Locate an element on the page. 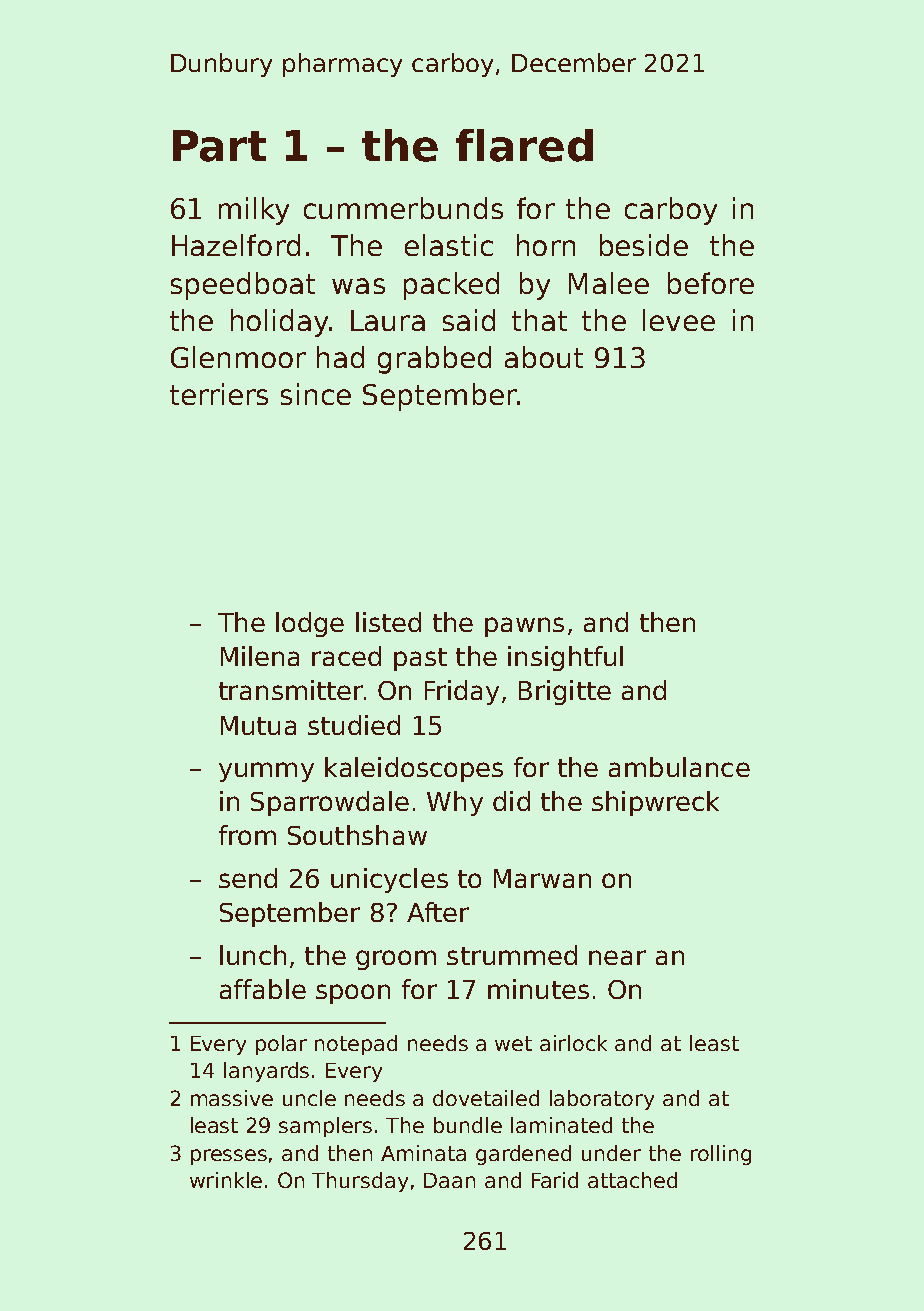 The image size is (924, 1311). from is located at coordinates (247, 835).
